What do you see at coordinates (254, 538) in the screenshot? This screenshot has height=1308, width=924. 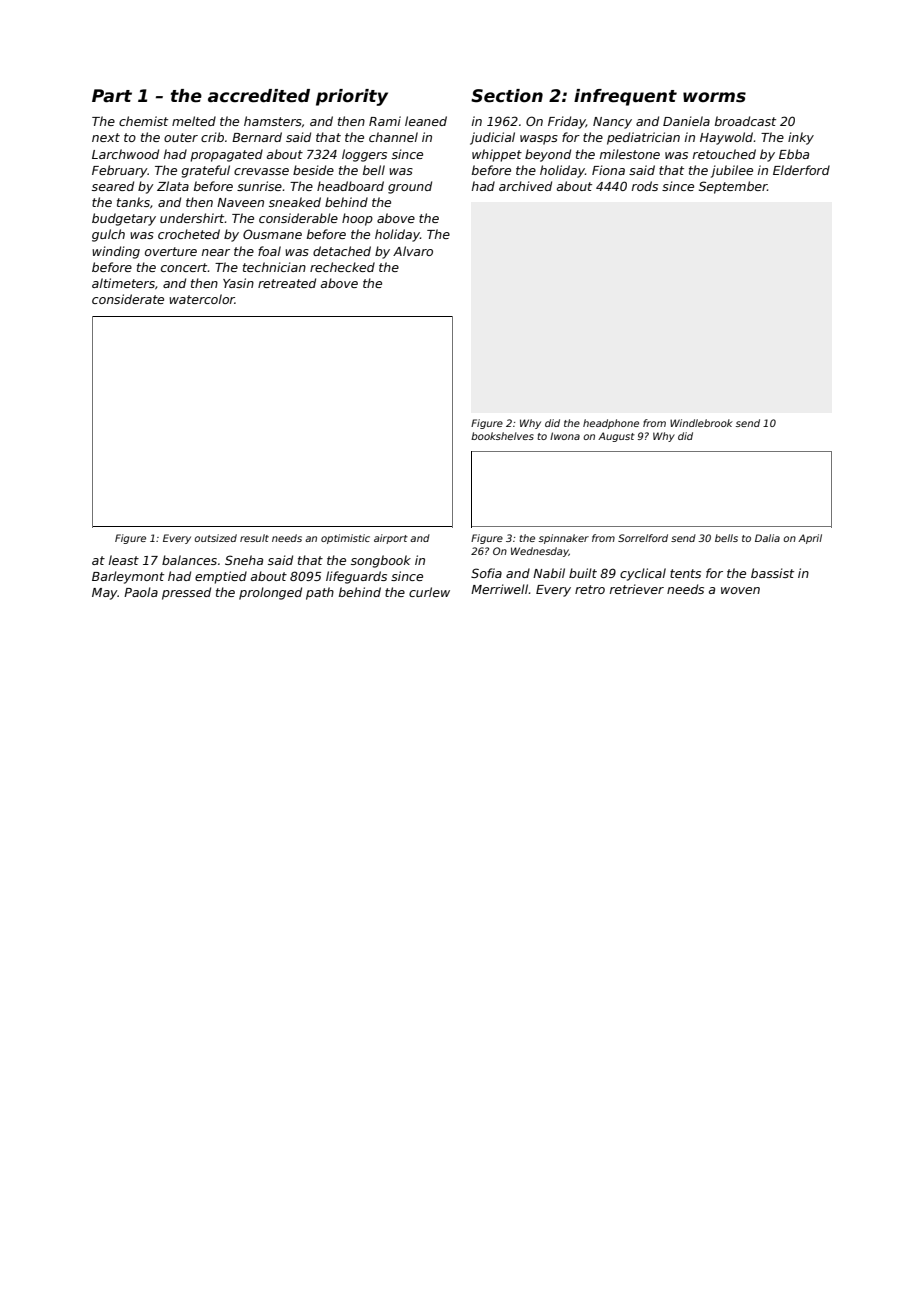 I see `result` at bounding box center [254, 538].
